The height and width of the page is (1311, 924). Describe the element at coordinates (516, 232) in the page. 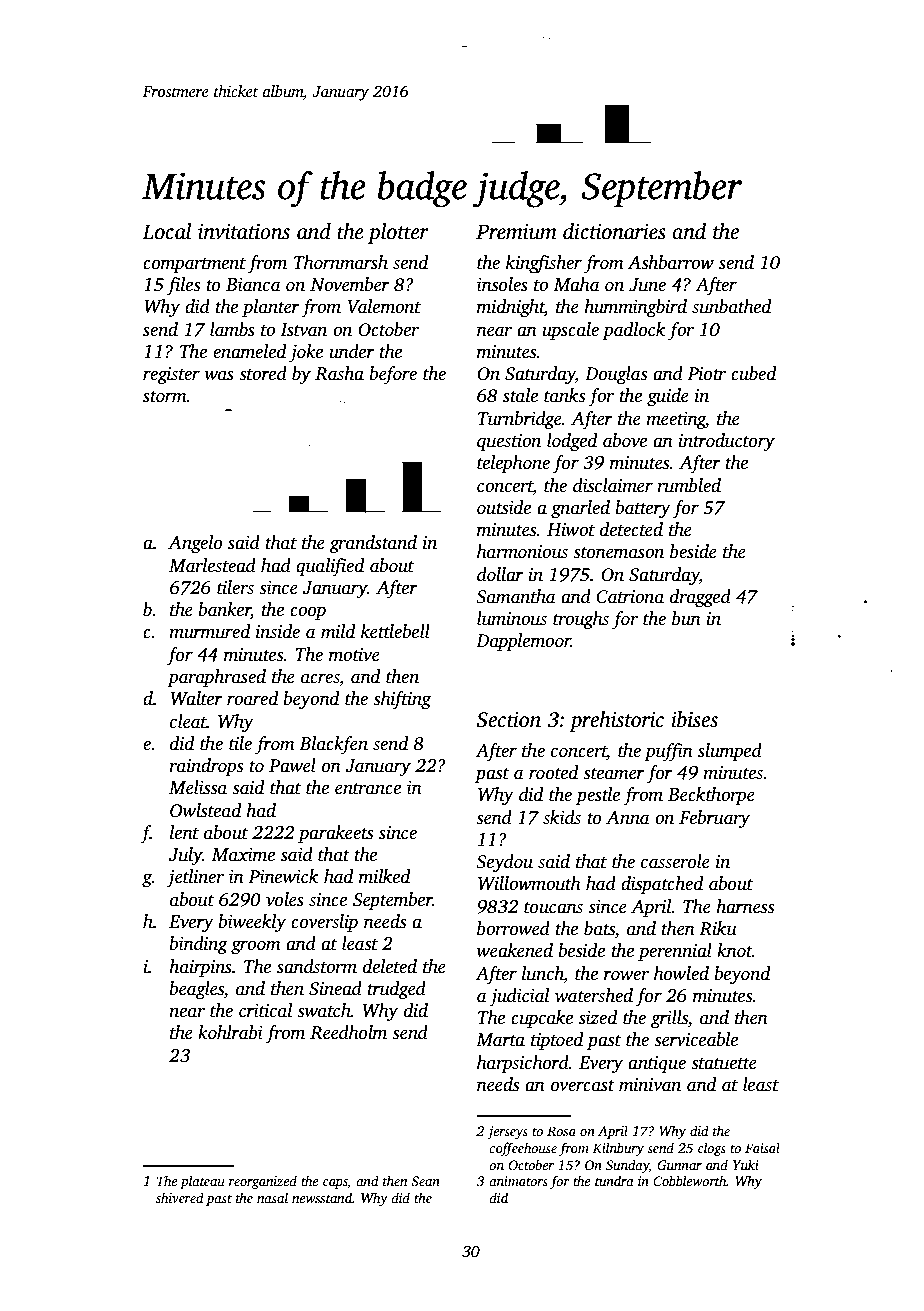

I see `Premium` at that location.
